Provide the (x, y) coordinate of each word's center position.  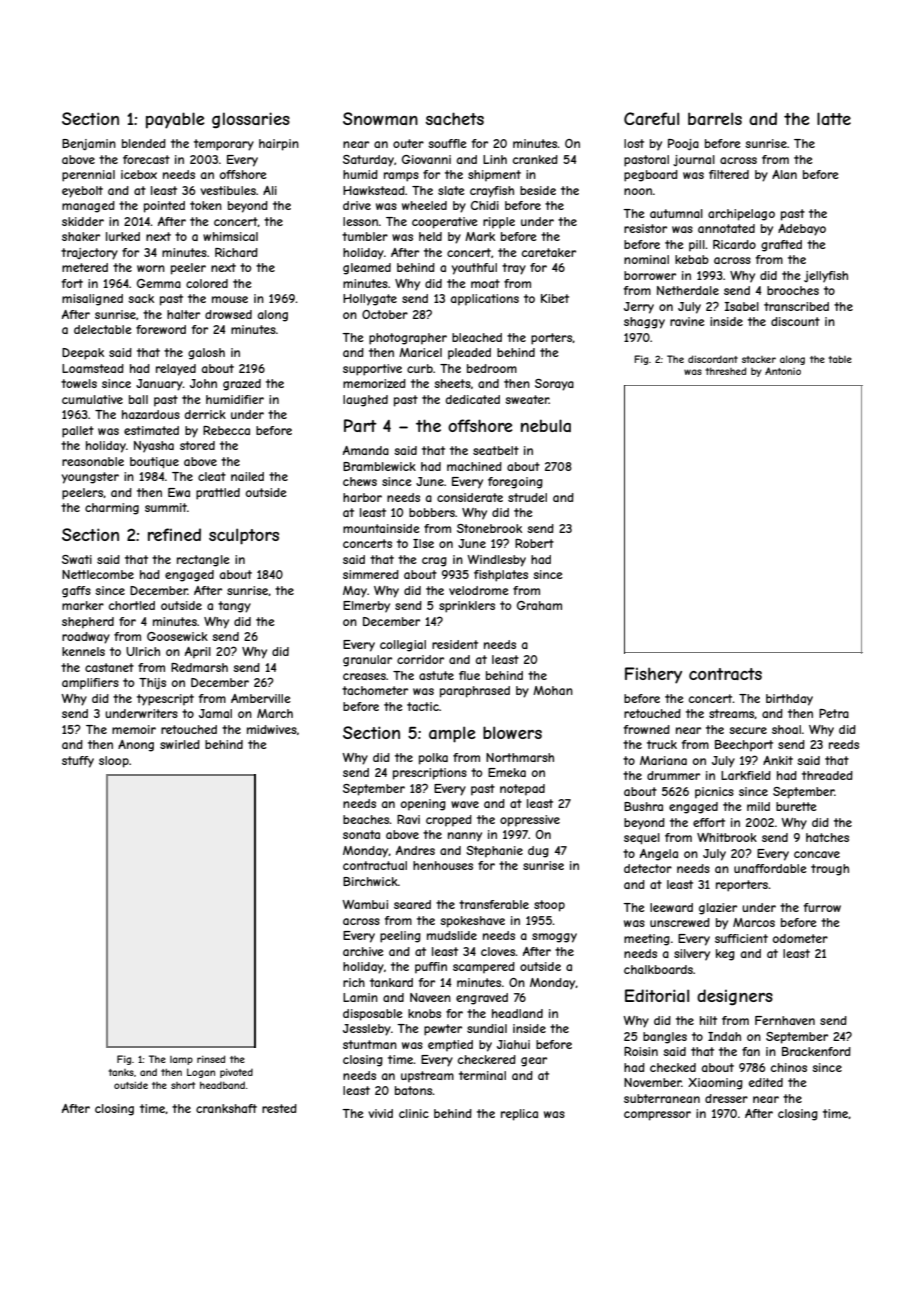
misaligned (92, 300)
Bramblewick (379, 466)
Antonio (783, 371)
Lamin (360, 997)
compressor (657, 1116)
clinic (414, 1113)
